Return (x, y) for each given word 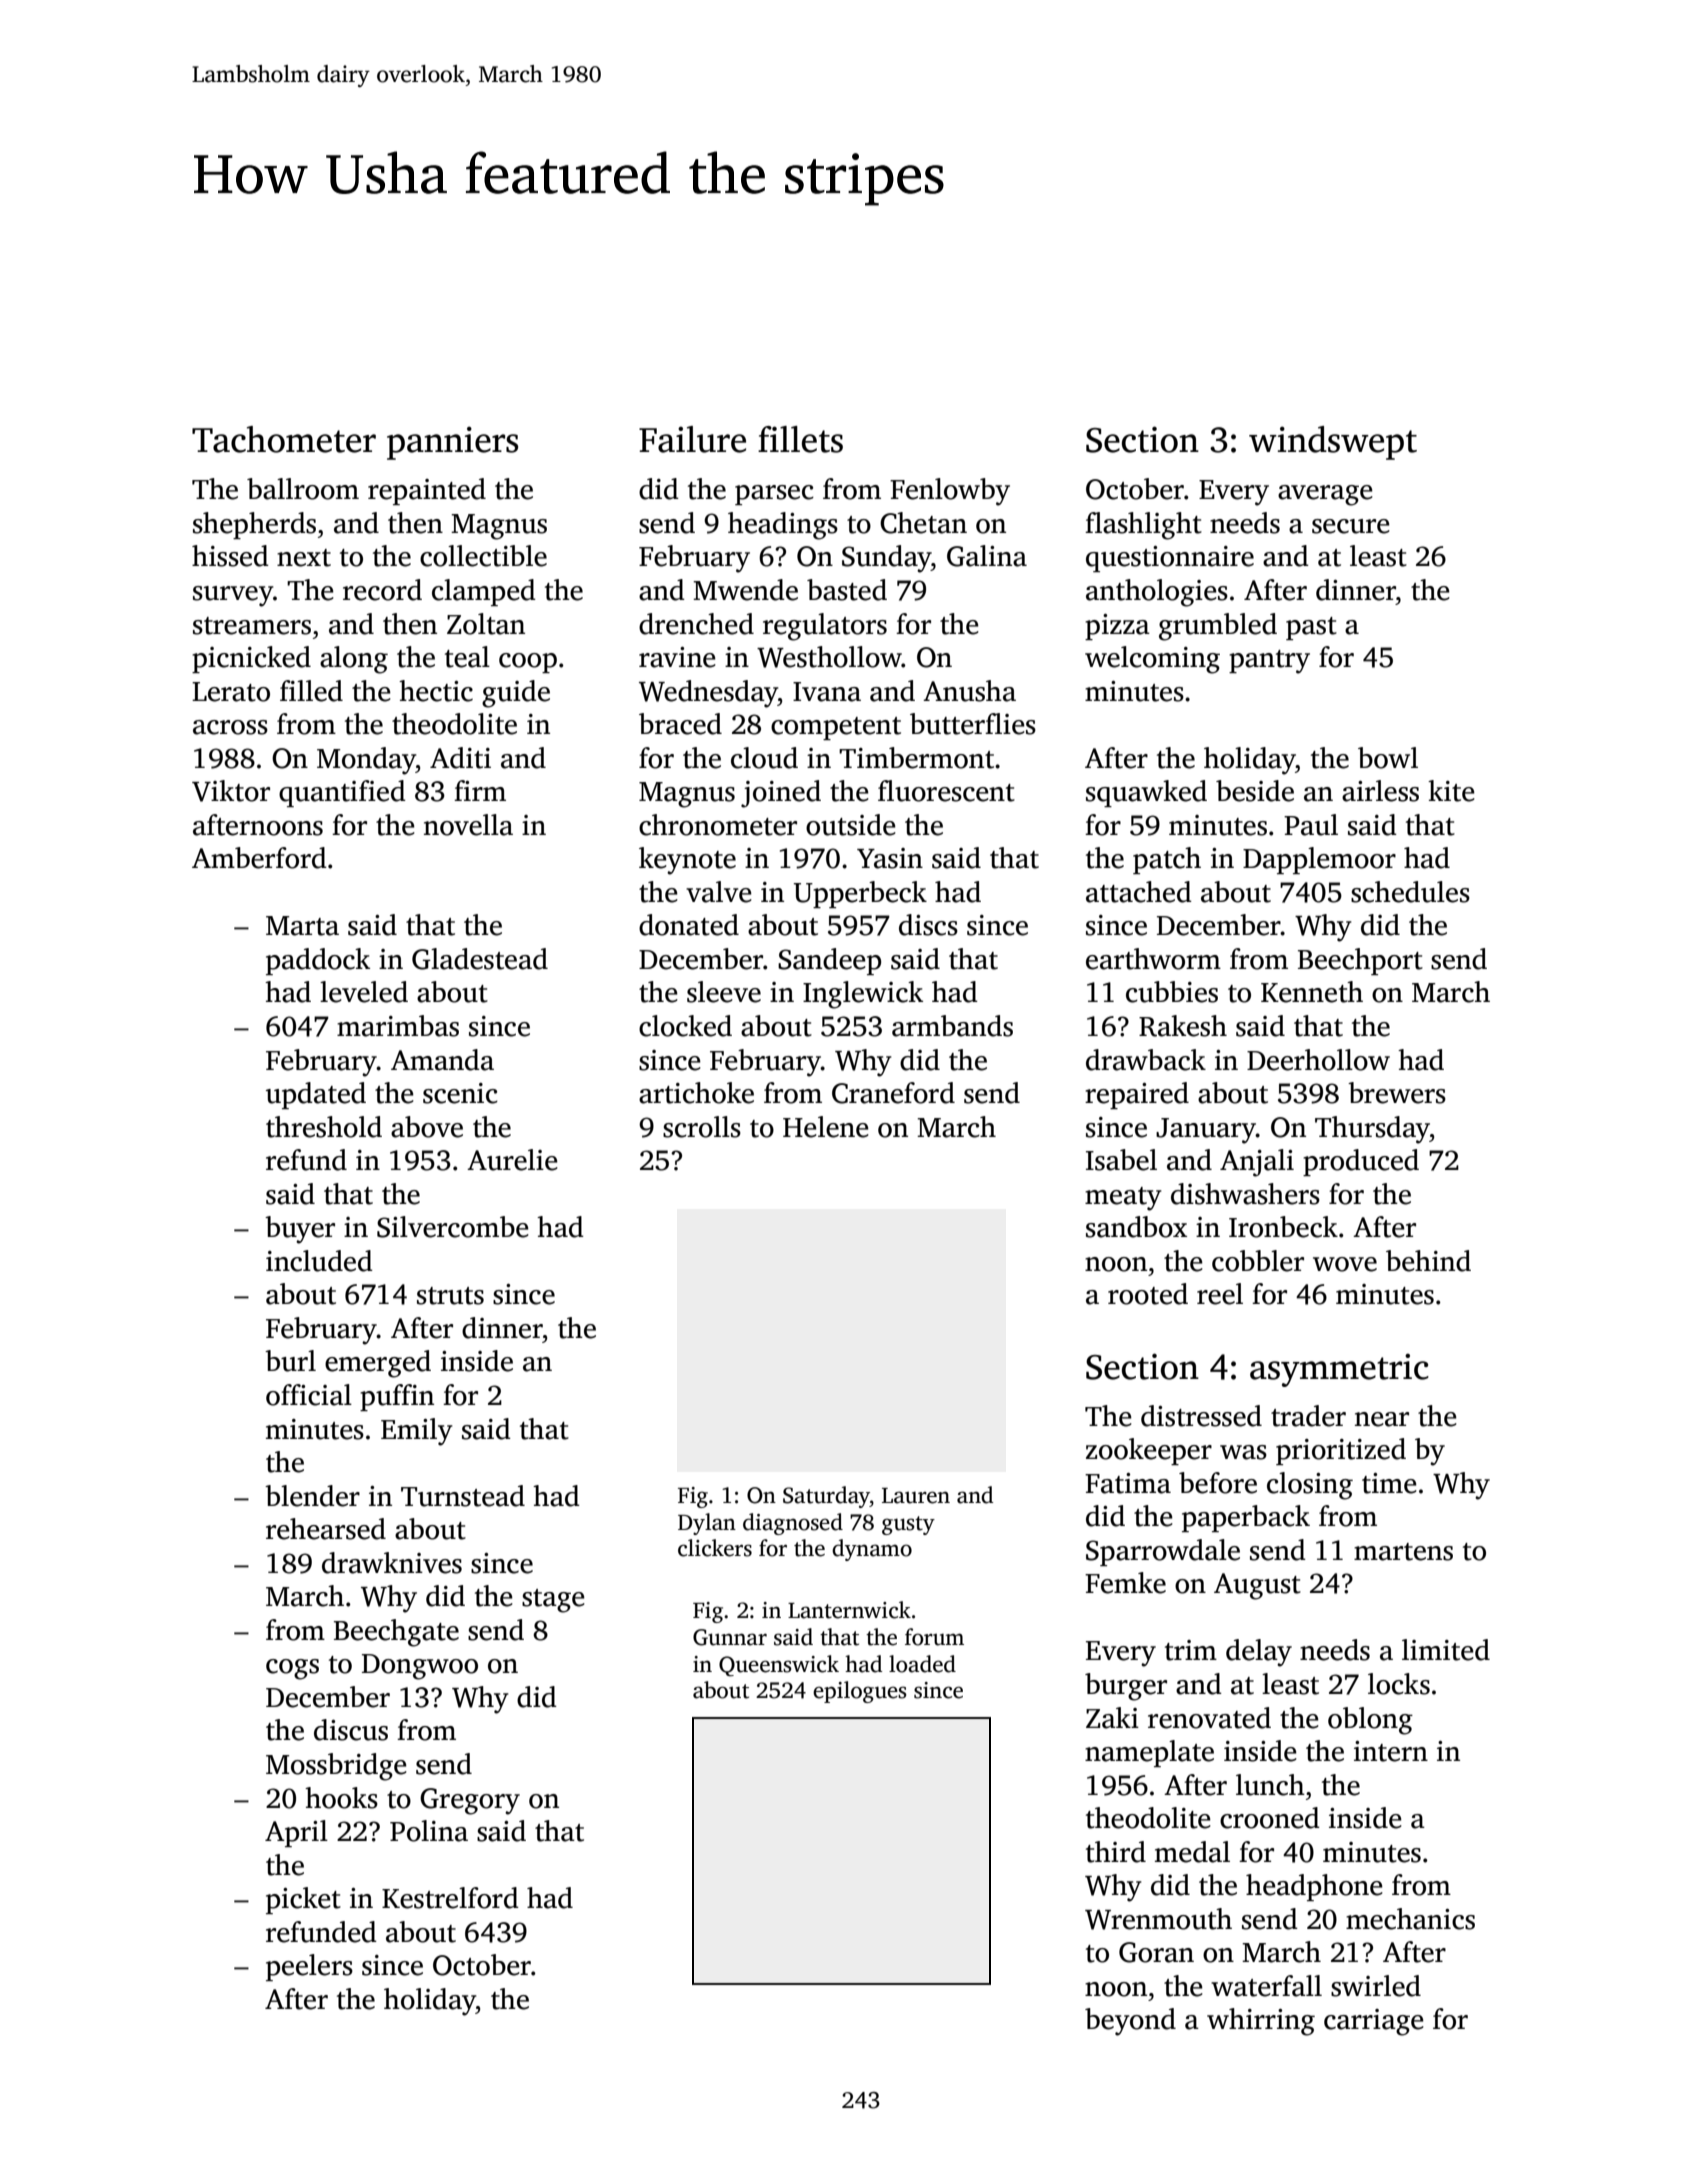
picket (303, 1900)
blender (312, 1496)
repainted (427, 491)
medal (1192, 1852)
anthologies (1157, 593)
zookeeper (1149, 1451)
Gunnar (730, 1637)
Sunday (886, 559)
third (1116, 1852)
